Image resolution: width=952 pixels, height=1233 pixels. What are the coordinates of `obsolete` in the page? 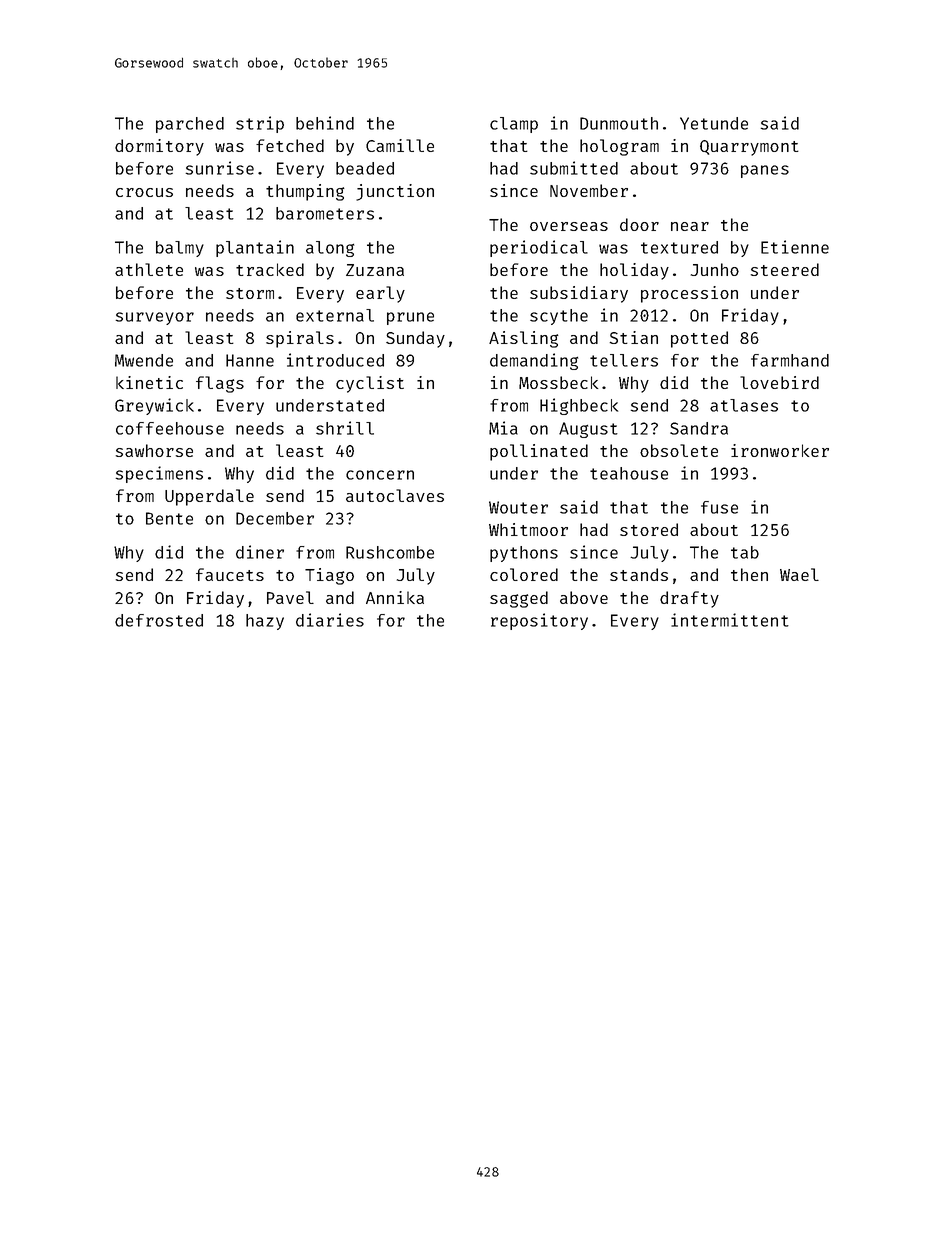 It's located at (679, 450).
